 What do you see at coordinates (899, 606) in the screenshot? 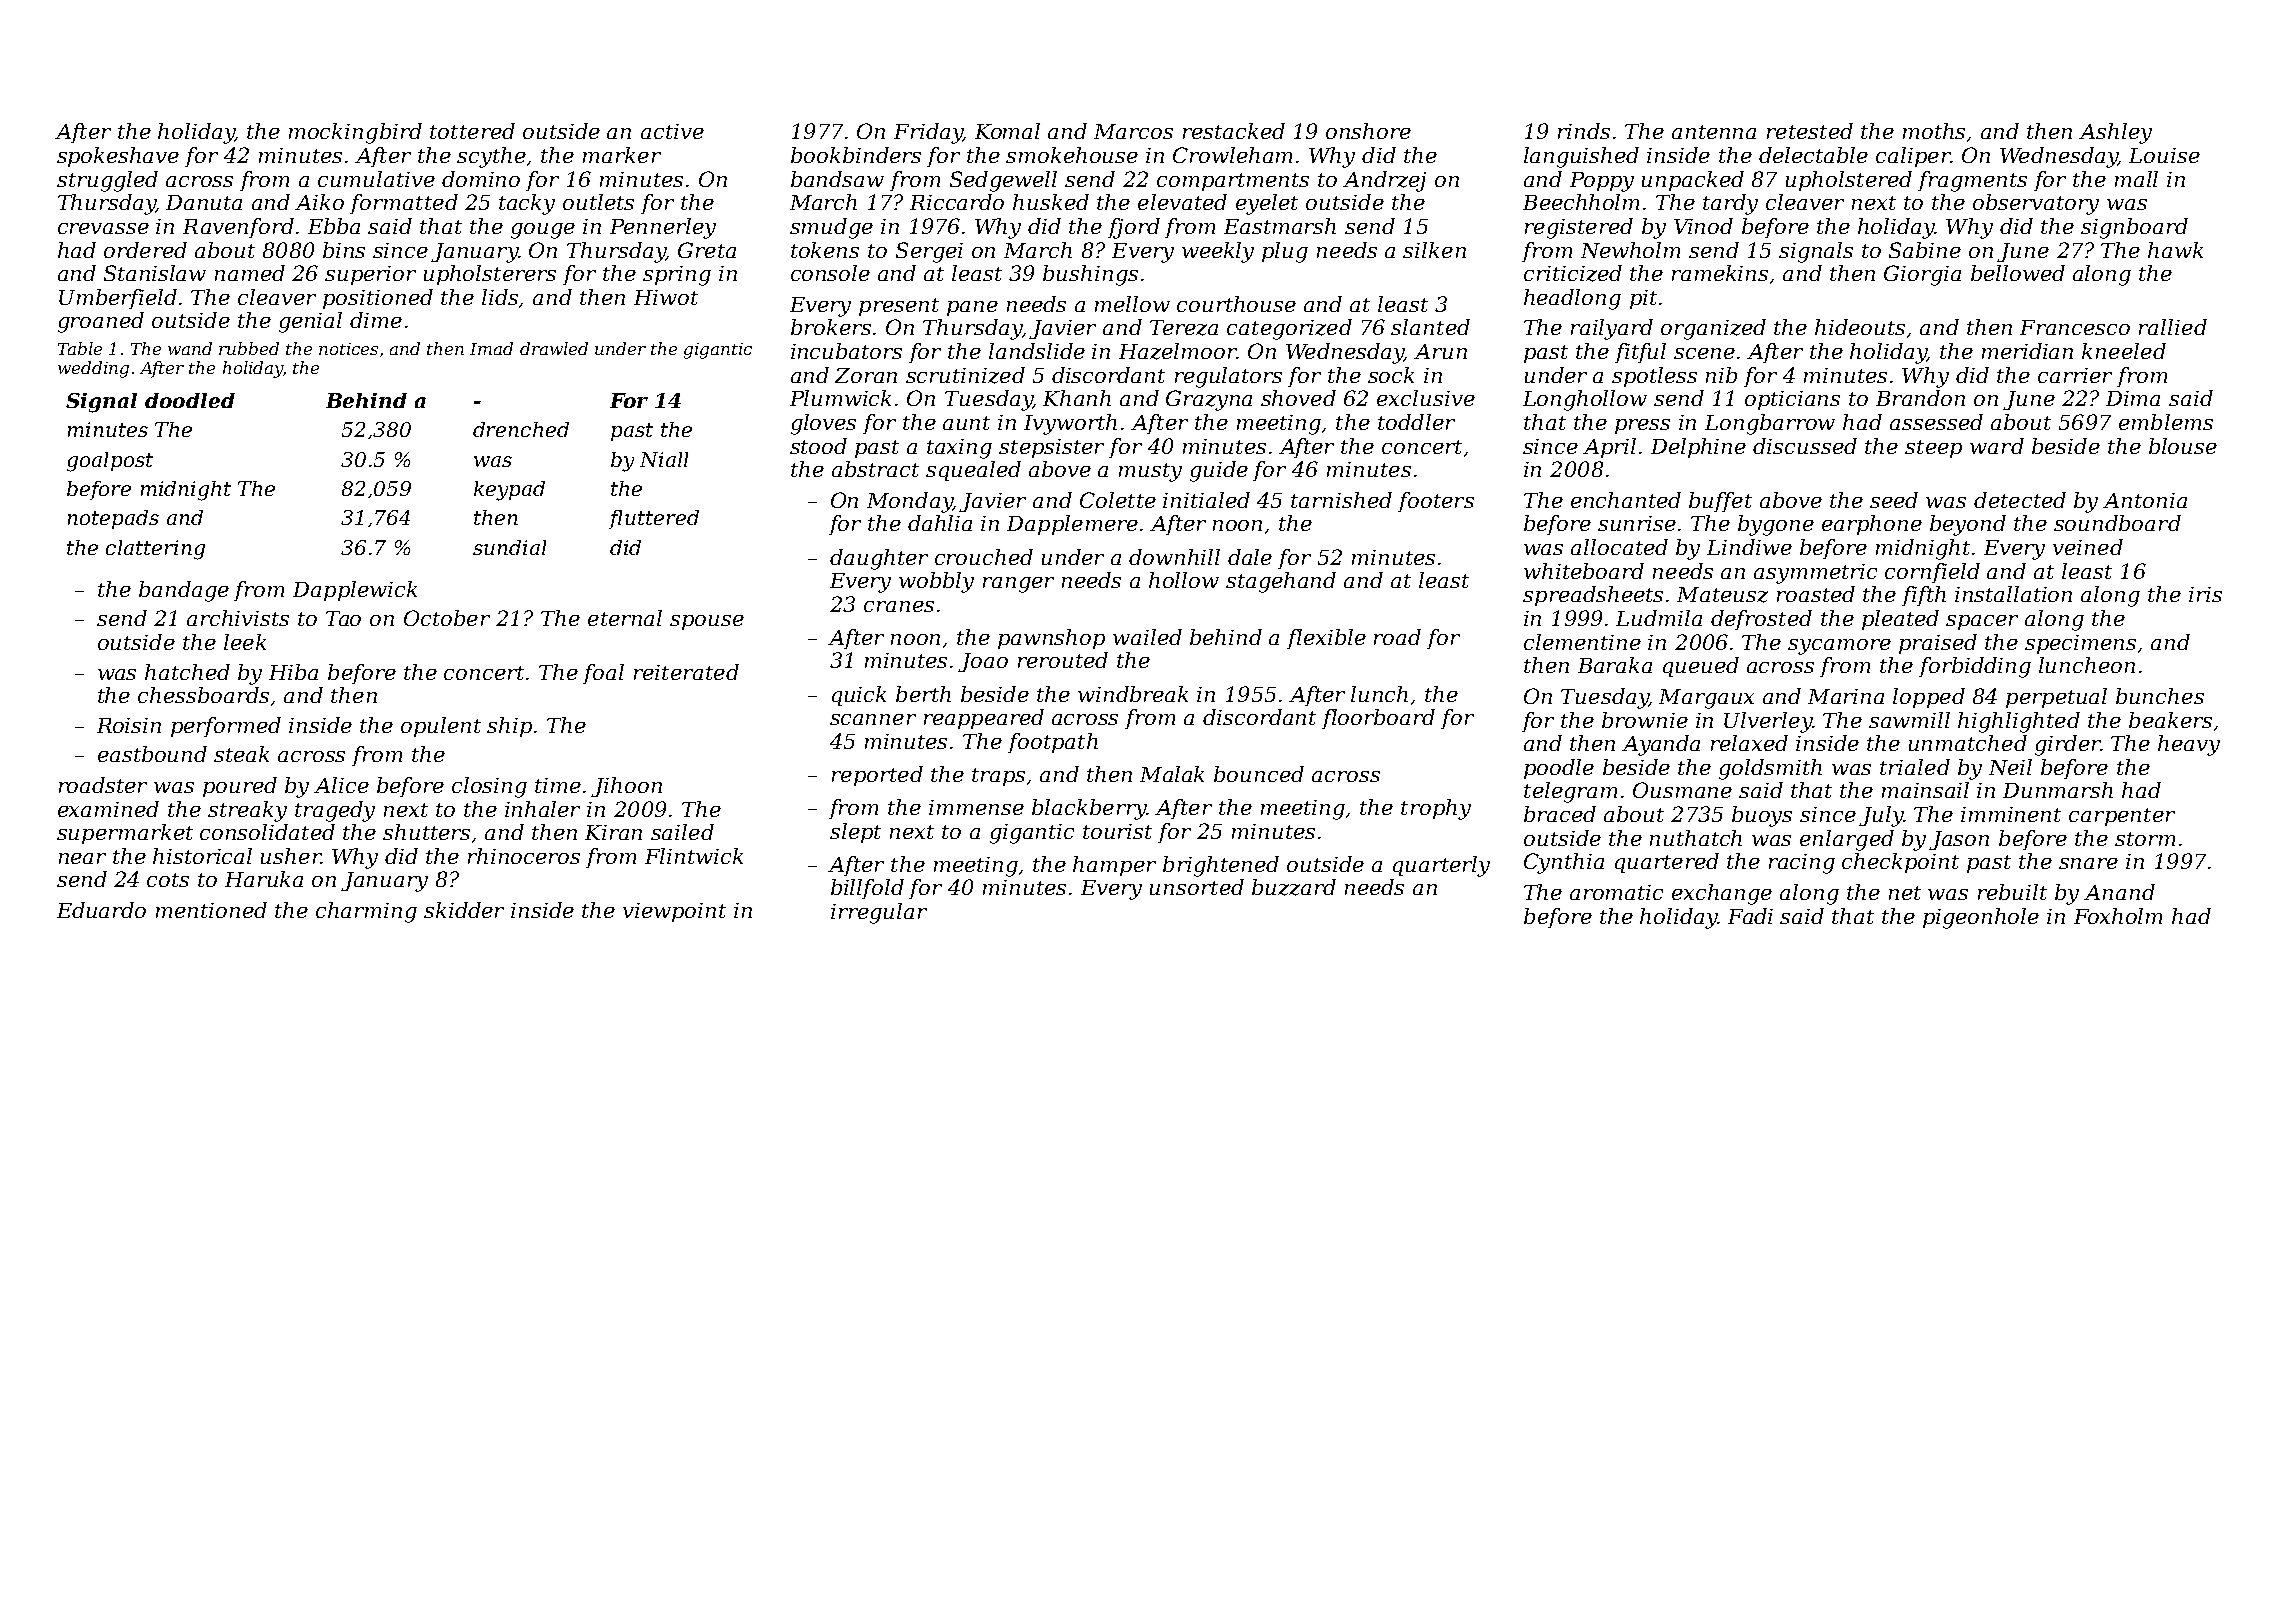
I see `cranes` at bounding box center [899, 606].
